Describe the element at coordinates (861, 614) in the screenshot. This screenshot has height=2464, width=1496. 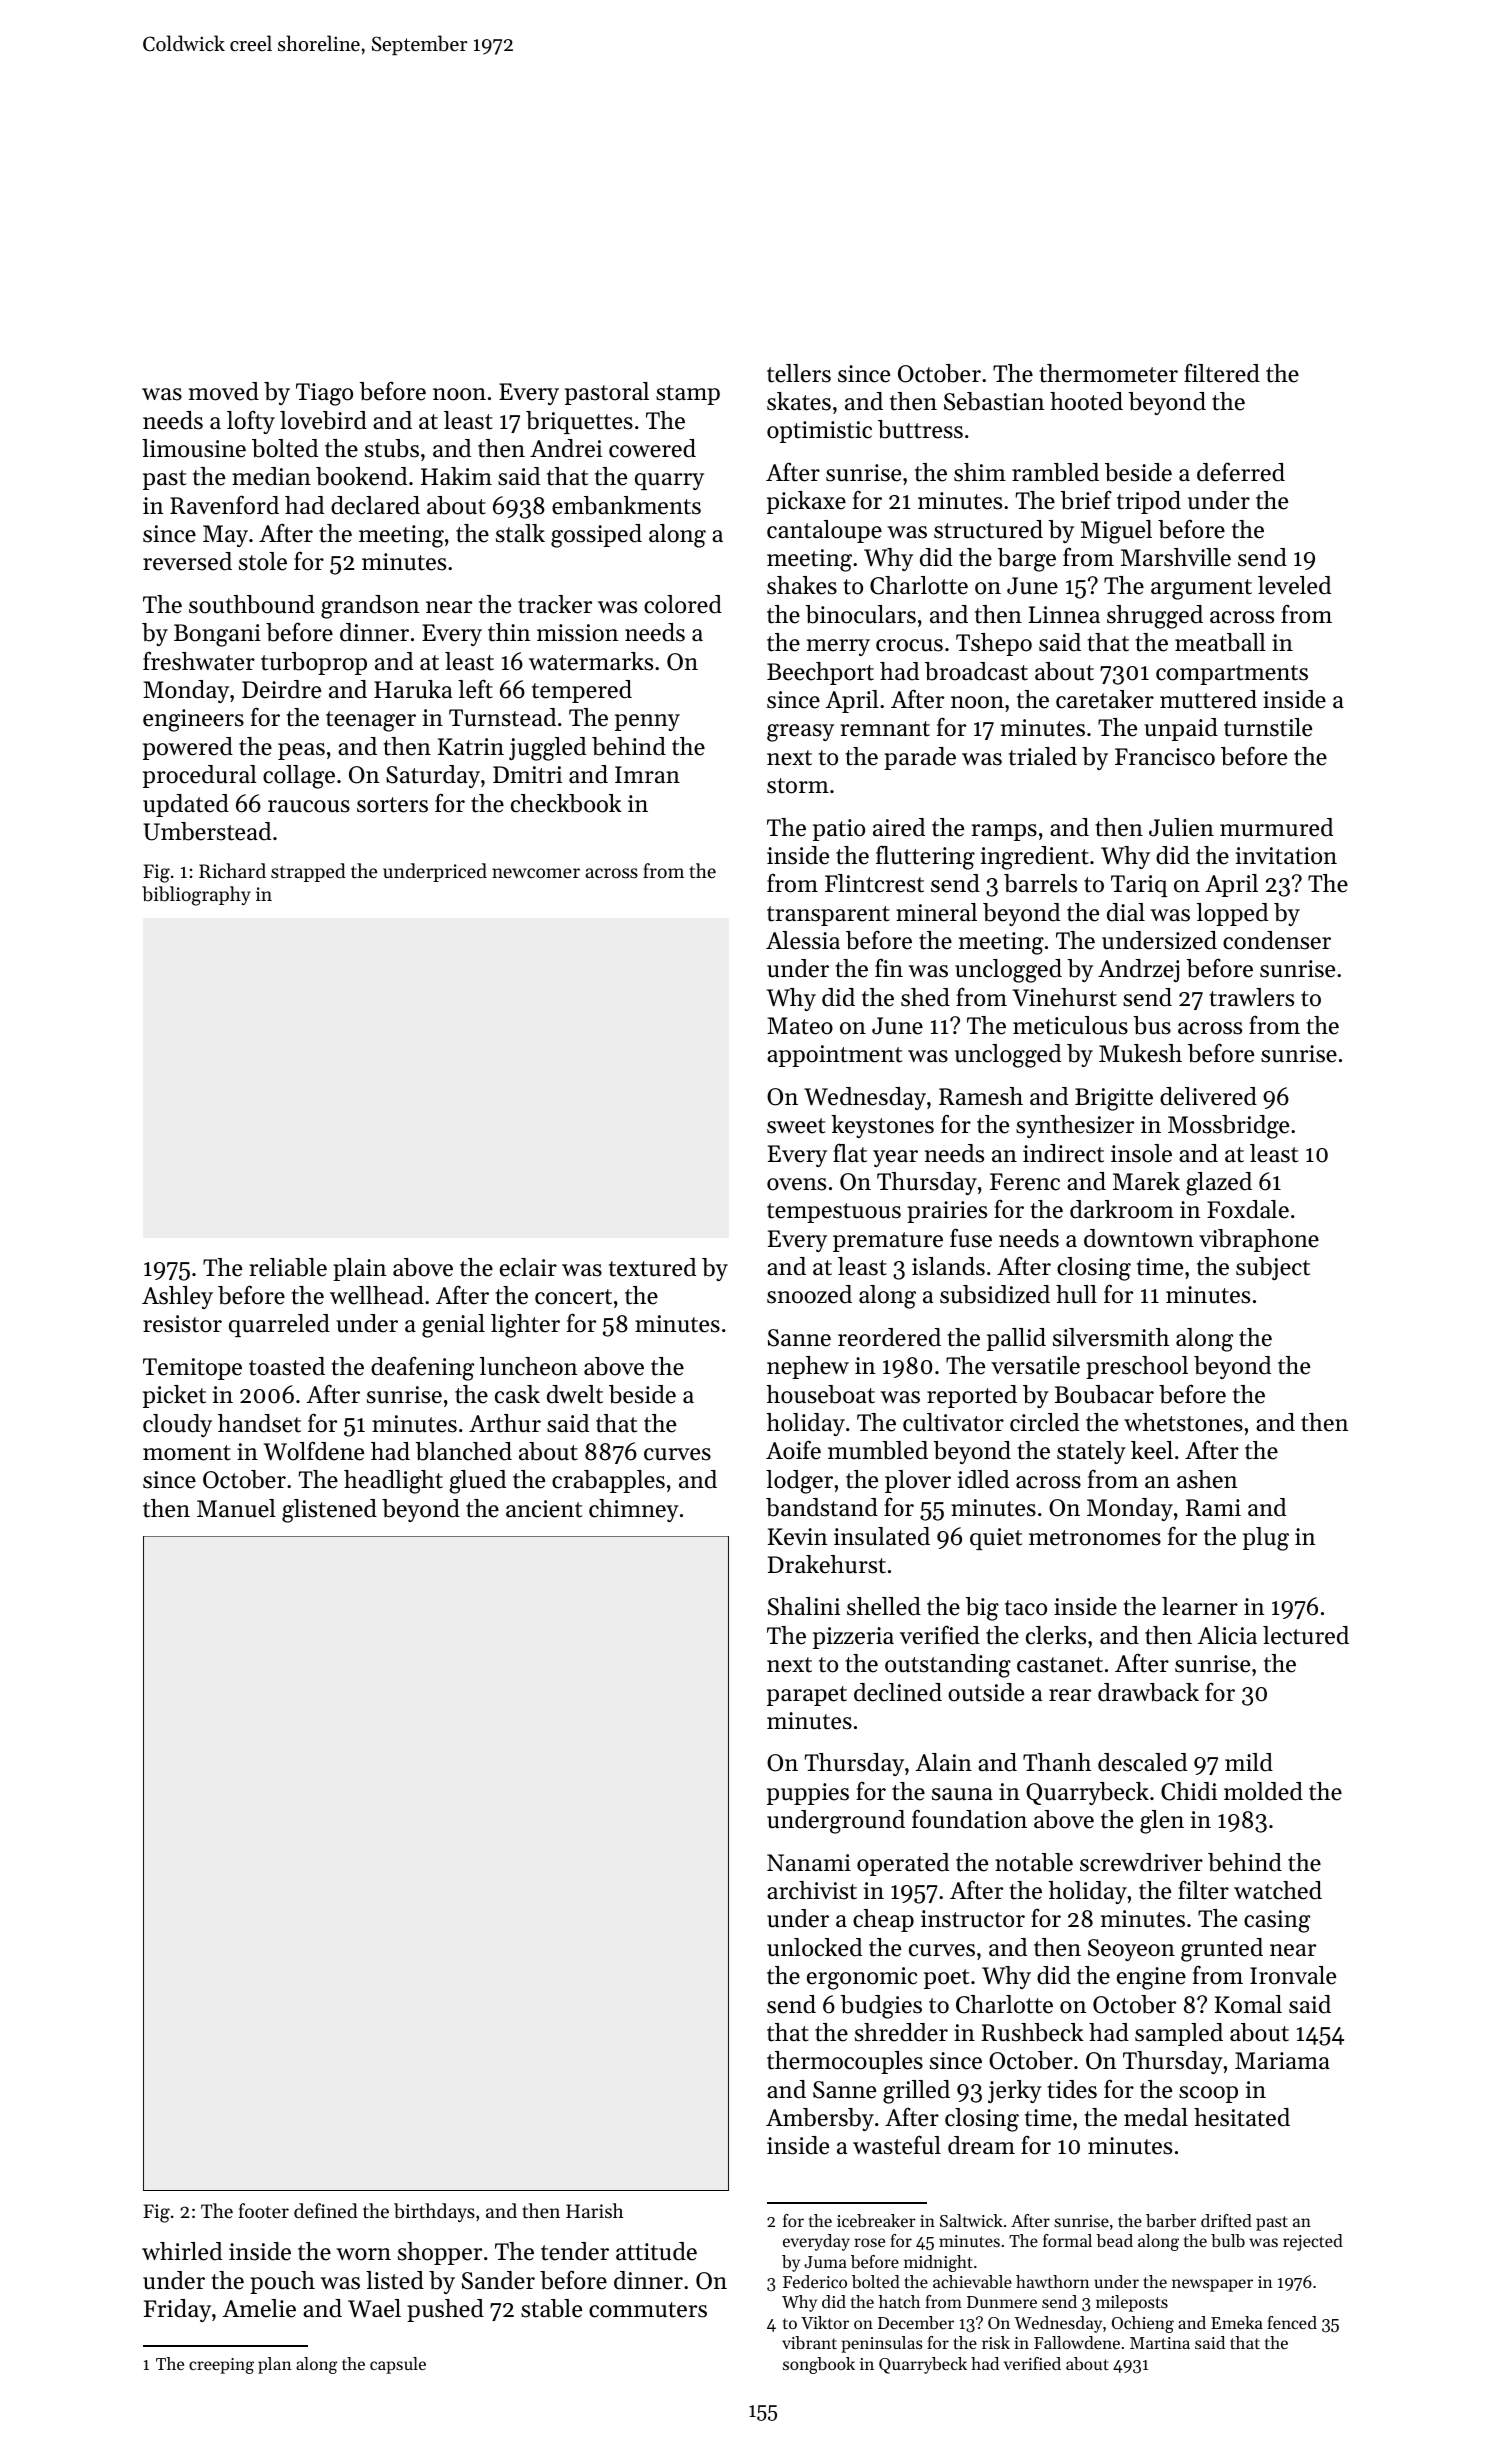
I see `binoculars` at that location.
